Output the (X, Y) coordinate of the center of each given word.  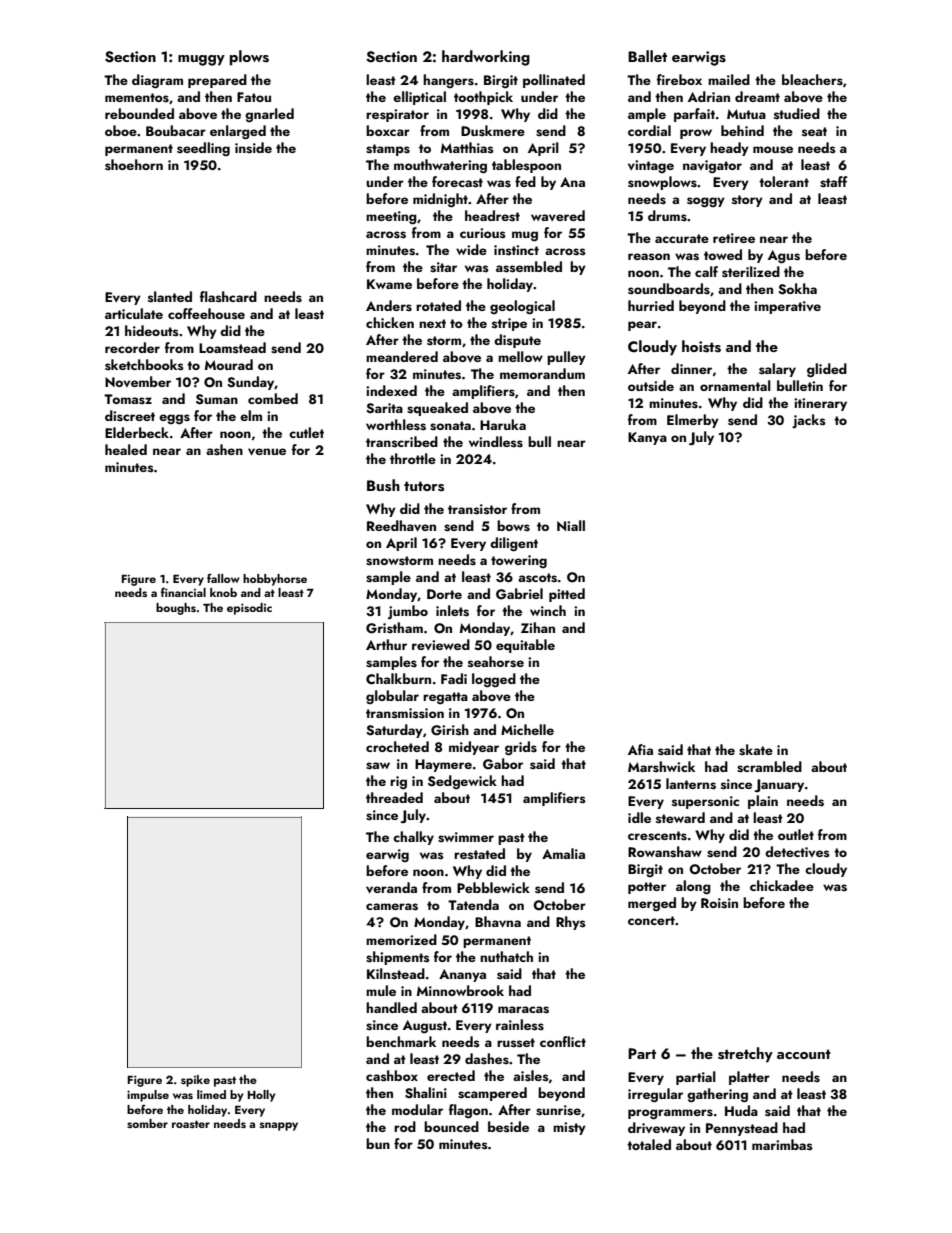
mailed (729, 79)
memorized (401, 939)
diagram (157, 81)
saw (378, 766)
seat (814, 132)
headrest (492, 216)
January (779, 785)
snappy (279, 1126)
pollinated (554, 81)
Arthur (386, 644)
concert (651, 920)
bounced (451, 1126)
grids (521, 748)
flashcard (228, 297)
